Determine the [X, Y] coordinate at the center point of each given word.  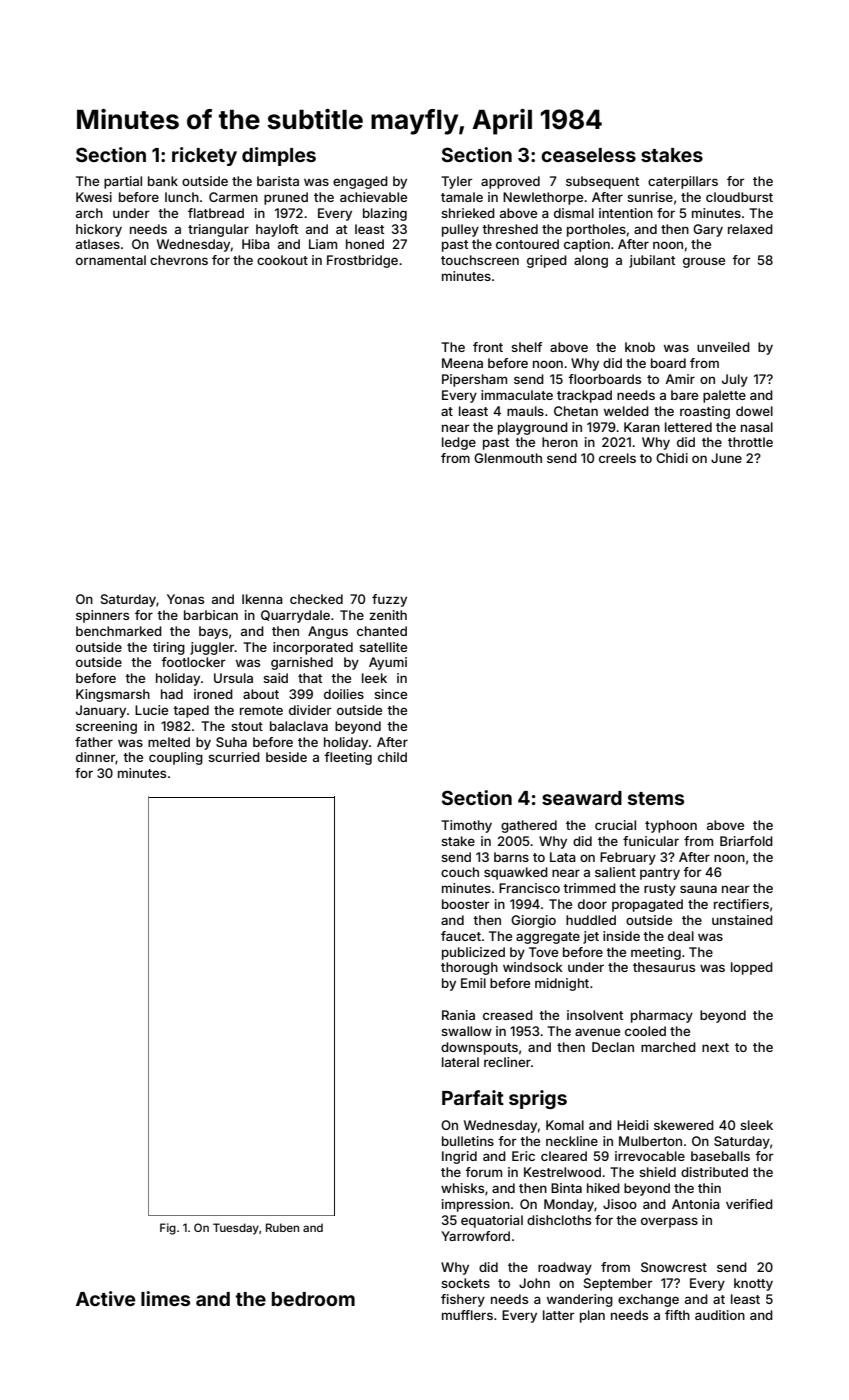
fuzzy [389, 600]
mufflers [467, 1315]
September [618, 1284]
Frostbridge [362, 261]
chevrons [179, 260]
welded [626, 411]
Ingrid [459, 1157]
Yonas [185, 599]
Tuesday [236, 1229]
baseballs [720, 1156]
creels [617, 458]
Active [105, 1298]
